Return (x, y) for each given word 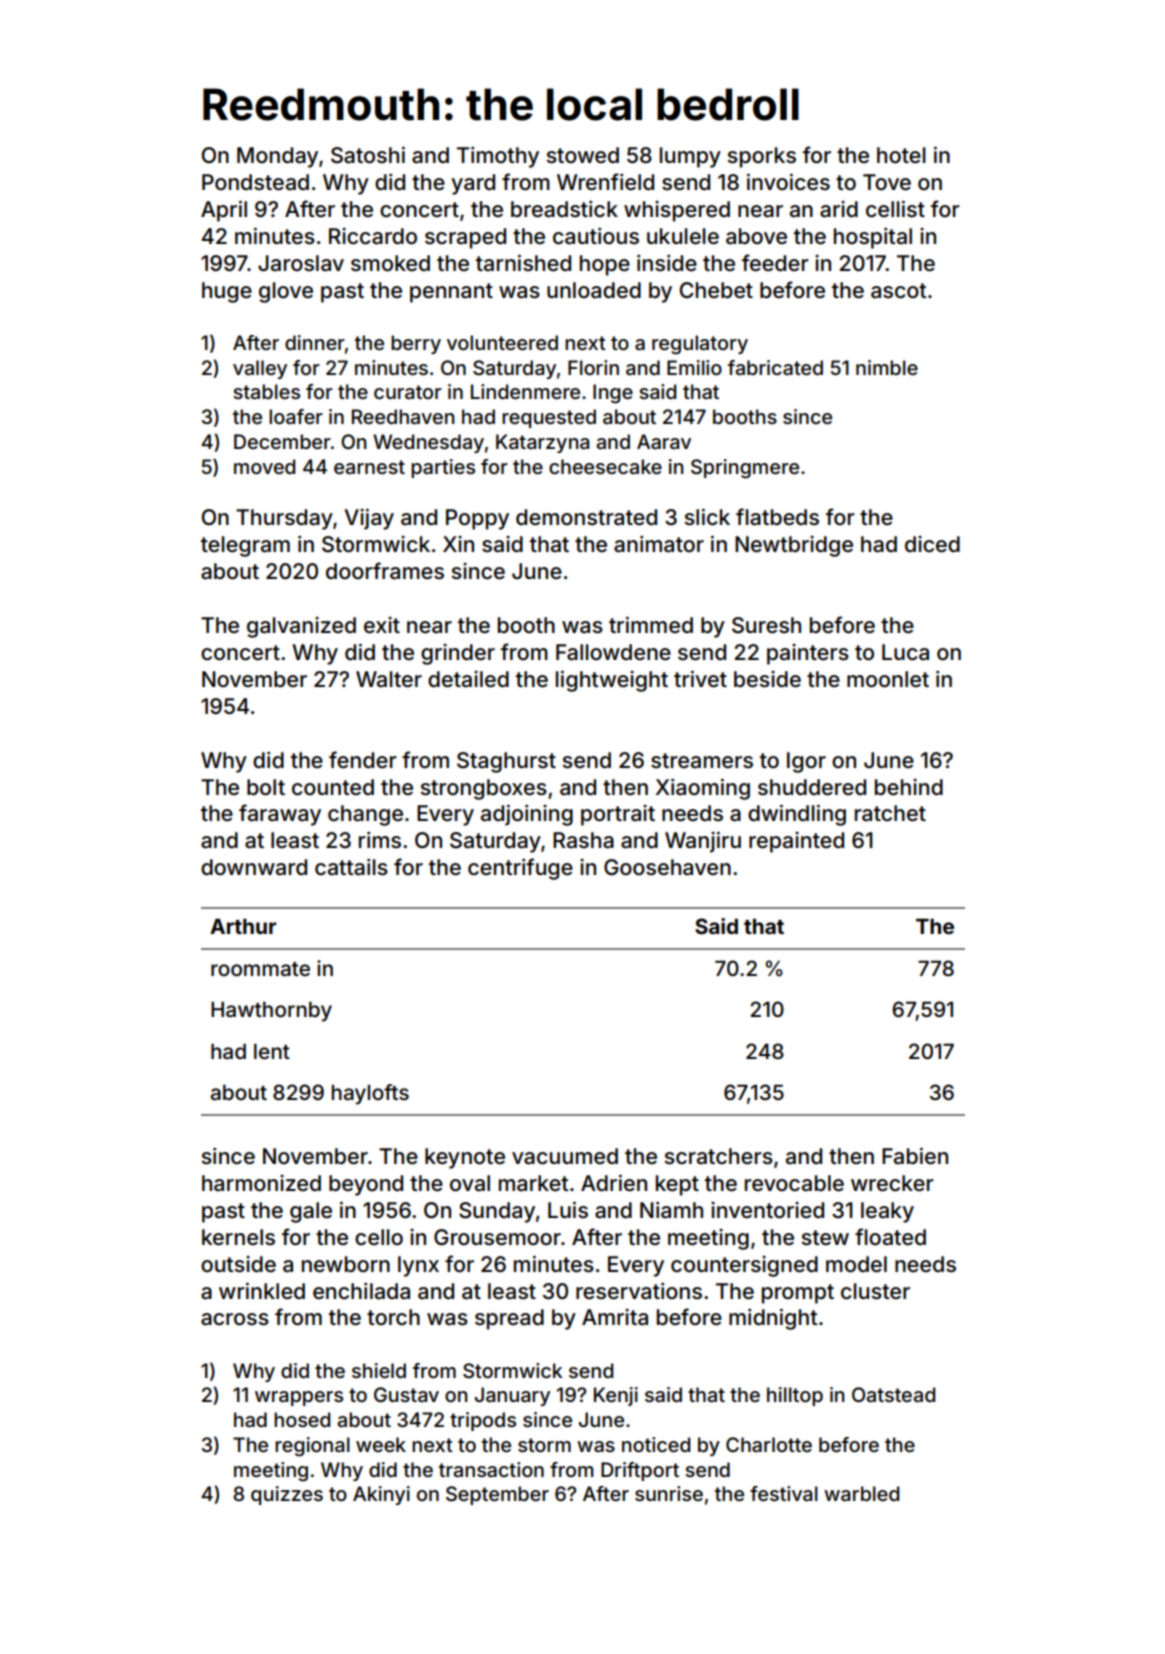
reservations (639, 1291)
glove (286, 292)
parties (443, 468)
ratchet (890, 813)
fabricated (775, 367)
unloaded (594, 290)
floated (890, 1237)
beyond (366, 1185)
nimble (887, 367)
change (365, 815)
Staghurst (506, 762)
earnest (369, 467)
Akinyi (381, 1495)
